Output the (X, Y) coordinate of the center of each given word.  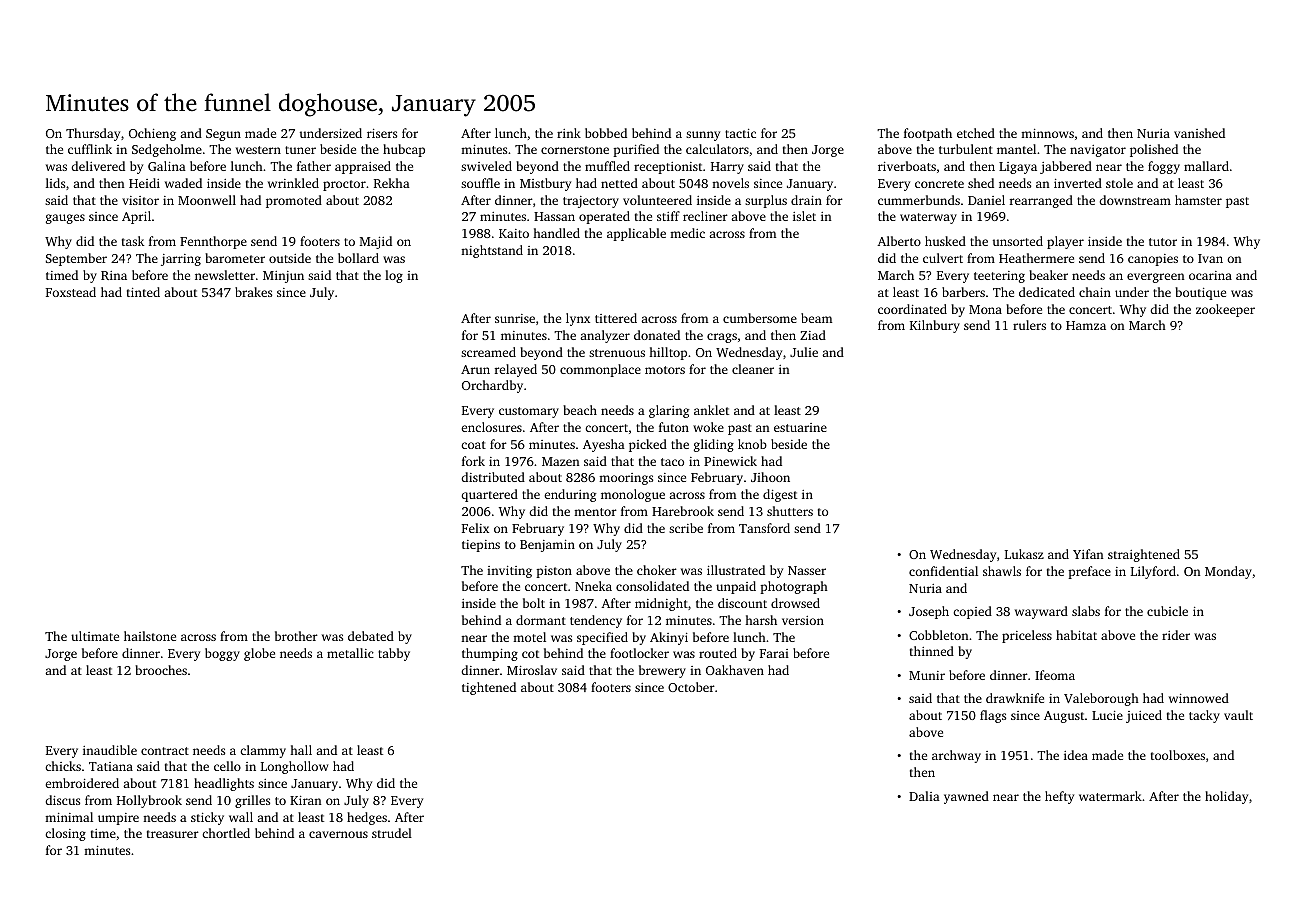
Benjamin (547, 546)
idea (1076, 755)
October (691, 687)
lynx (578, 319)
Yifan (1088, 554)
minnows (1047, 133)
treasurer (173, 834)
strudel (392, 833)
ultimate (95, 636)
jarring (181, 260)
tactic (740, 133)
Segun (223, 135)
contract (165, 751)
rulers (1029, 325)
